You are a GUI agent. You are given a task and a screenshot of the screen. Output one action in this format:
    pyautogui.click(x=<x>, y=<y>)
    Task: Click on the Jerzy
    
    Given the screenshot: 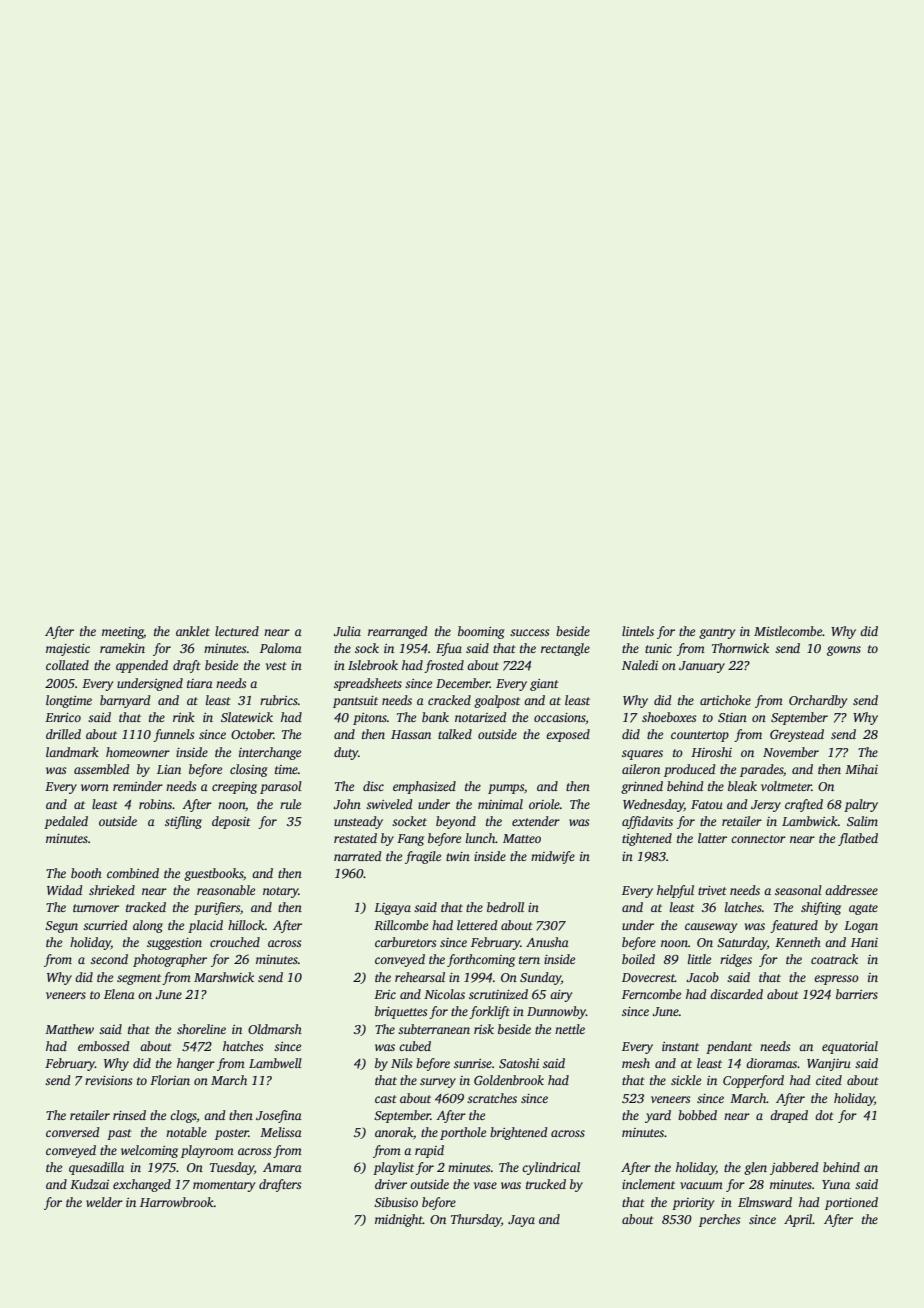 What is the action you would take?
    pyautogui.click(x=766, y=806)
